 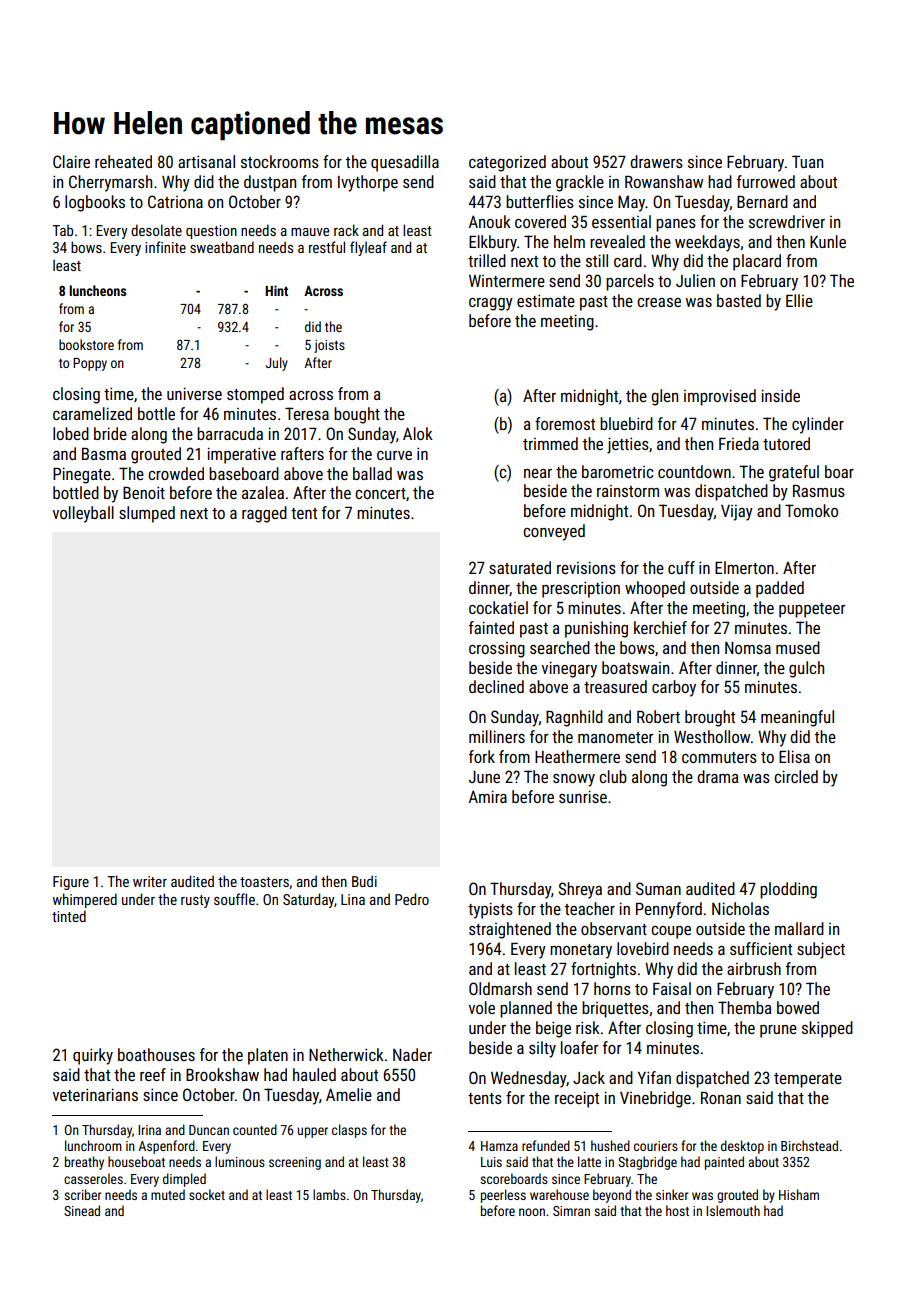 I want to click on writer, so click(x=150, y=881).
